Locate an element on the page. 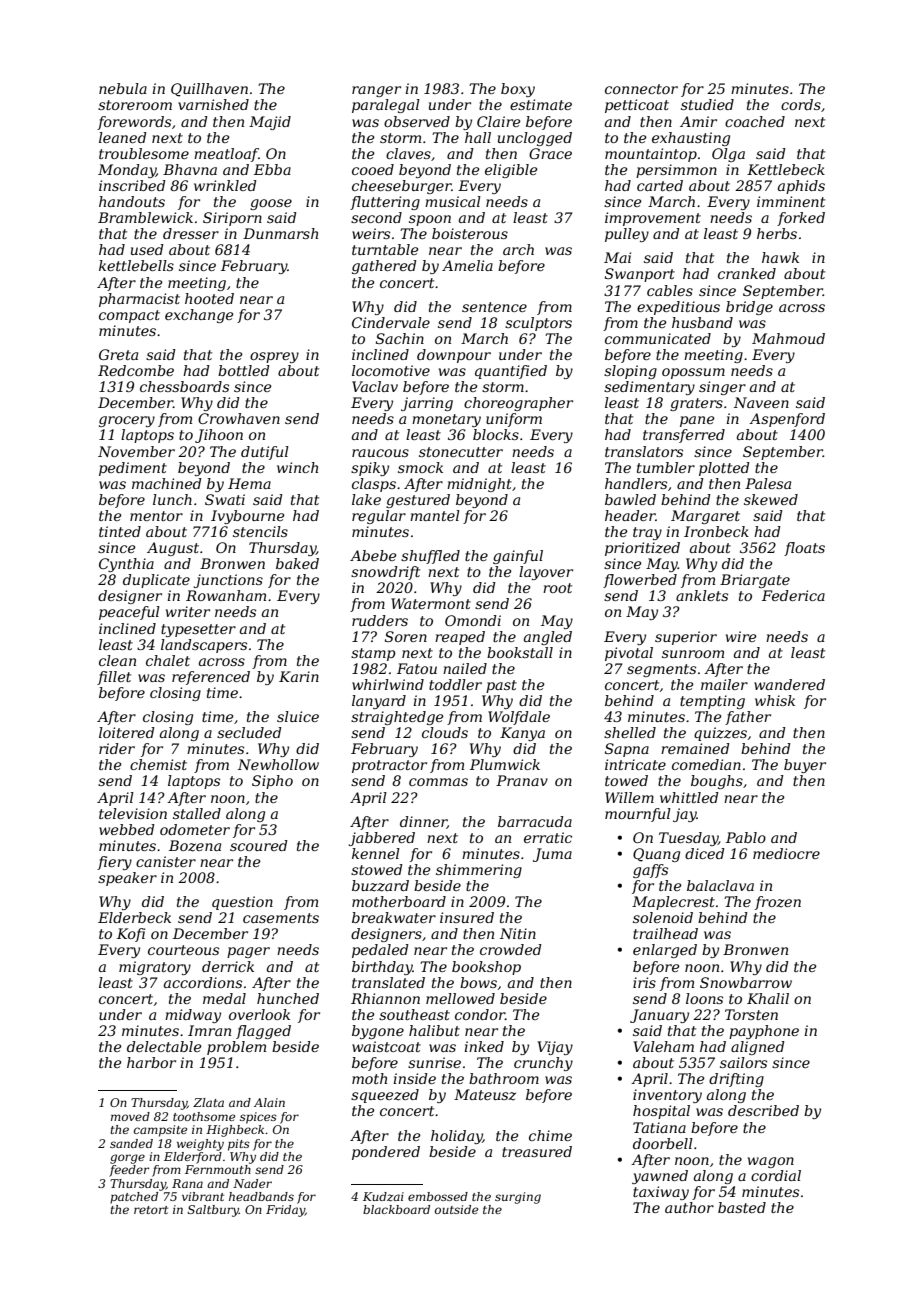 The image size is (924, 1308). Quillhaven is located at coordinates (209, 90).
